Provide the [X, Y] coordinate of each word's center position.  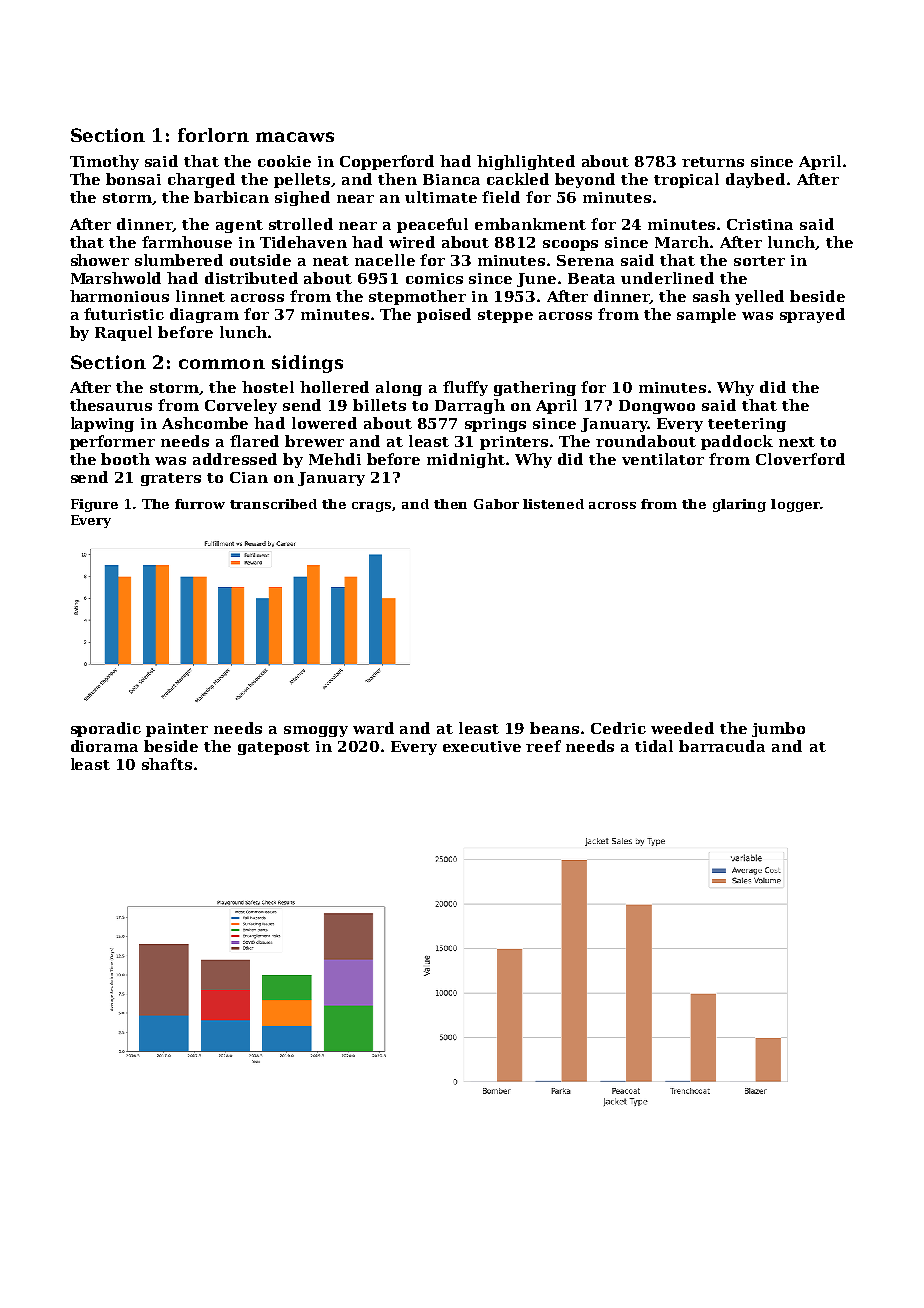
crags [372, 507]
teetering [747, 425]
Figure [94, 505]
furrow [200, 504]
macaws [295, 137]
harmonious [119, 296]
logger [795, 505]
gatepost [274, 748]
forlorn [213, 135]
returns [713, 162]
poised [444, 315]
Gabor [496, 504]
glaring [739, 505]
